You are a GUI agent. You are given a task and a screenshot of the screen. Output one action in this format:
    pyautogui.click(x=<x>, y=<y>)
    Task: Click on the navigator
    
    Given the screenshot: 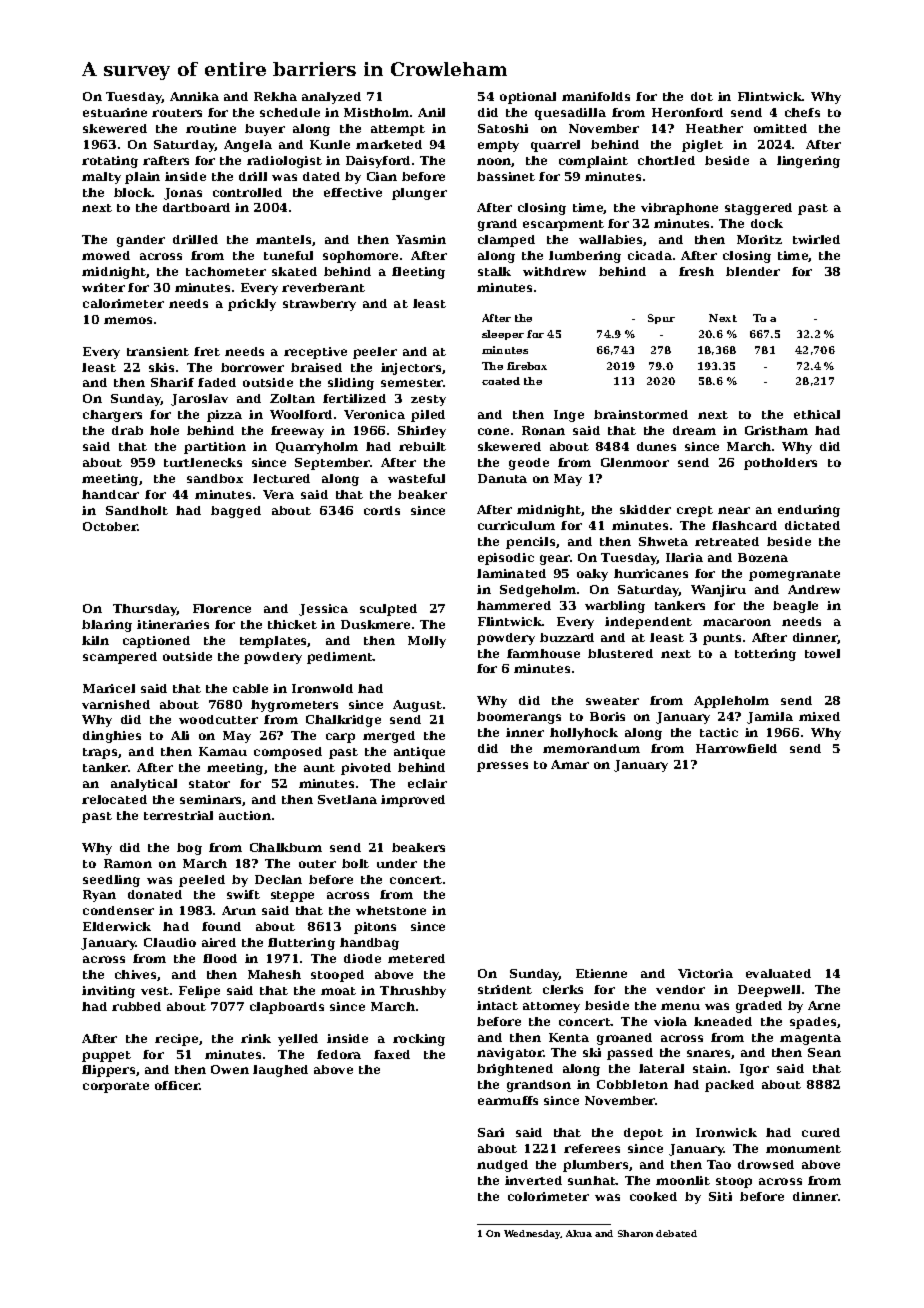 What is the action you would take?
    pyautogui.click(x=510, y=1054)
